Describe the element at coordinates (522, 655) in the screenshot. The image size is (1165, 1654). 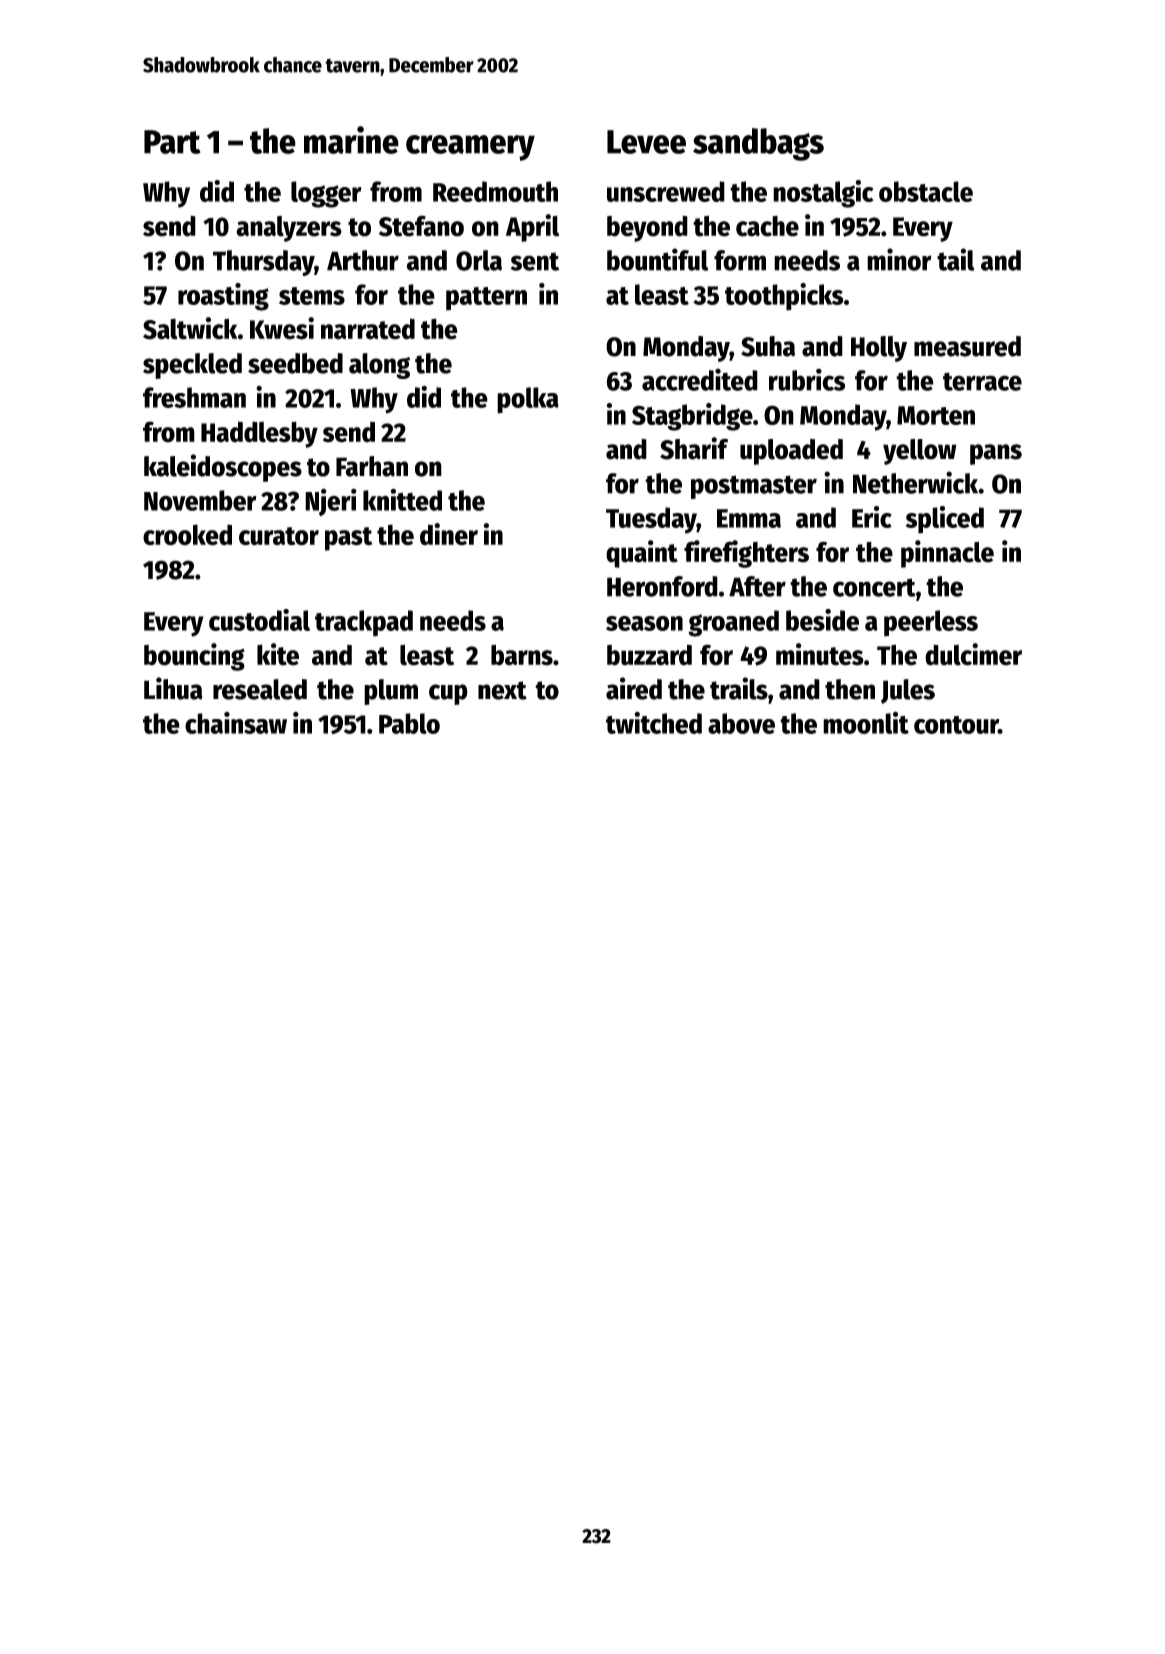
I see `barns` at that location.
